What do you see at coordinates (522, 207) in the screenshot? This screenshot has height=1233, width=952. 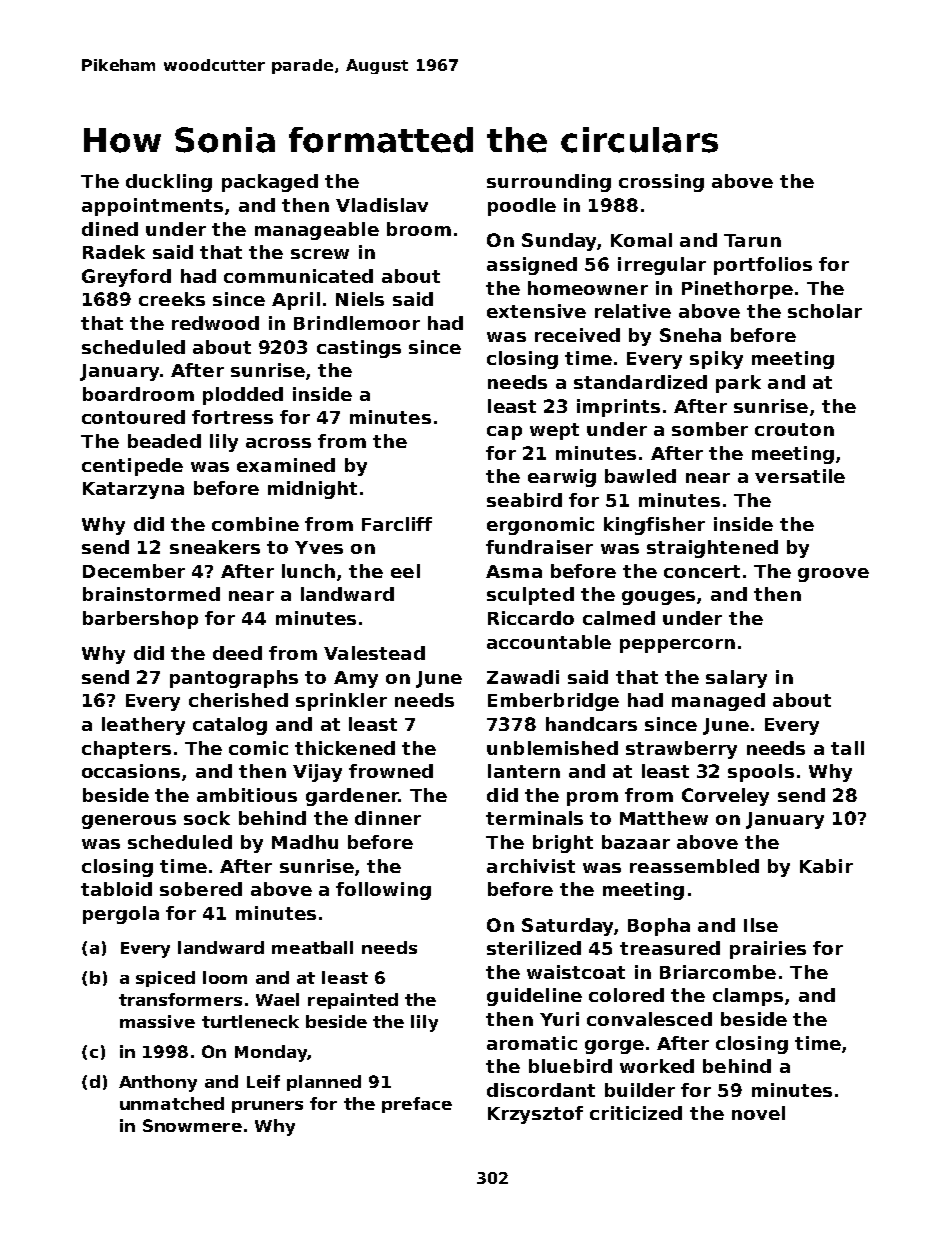 I see `poodle` at bounding box center [522, 207].
